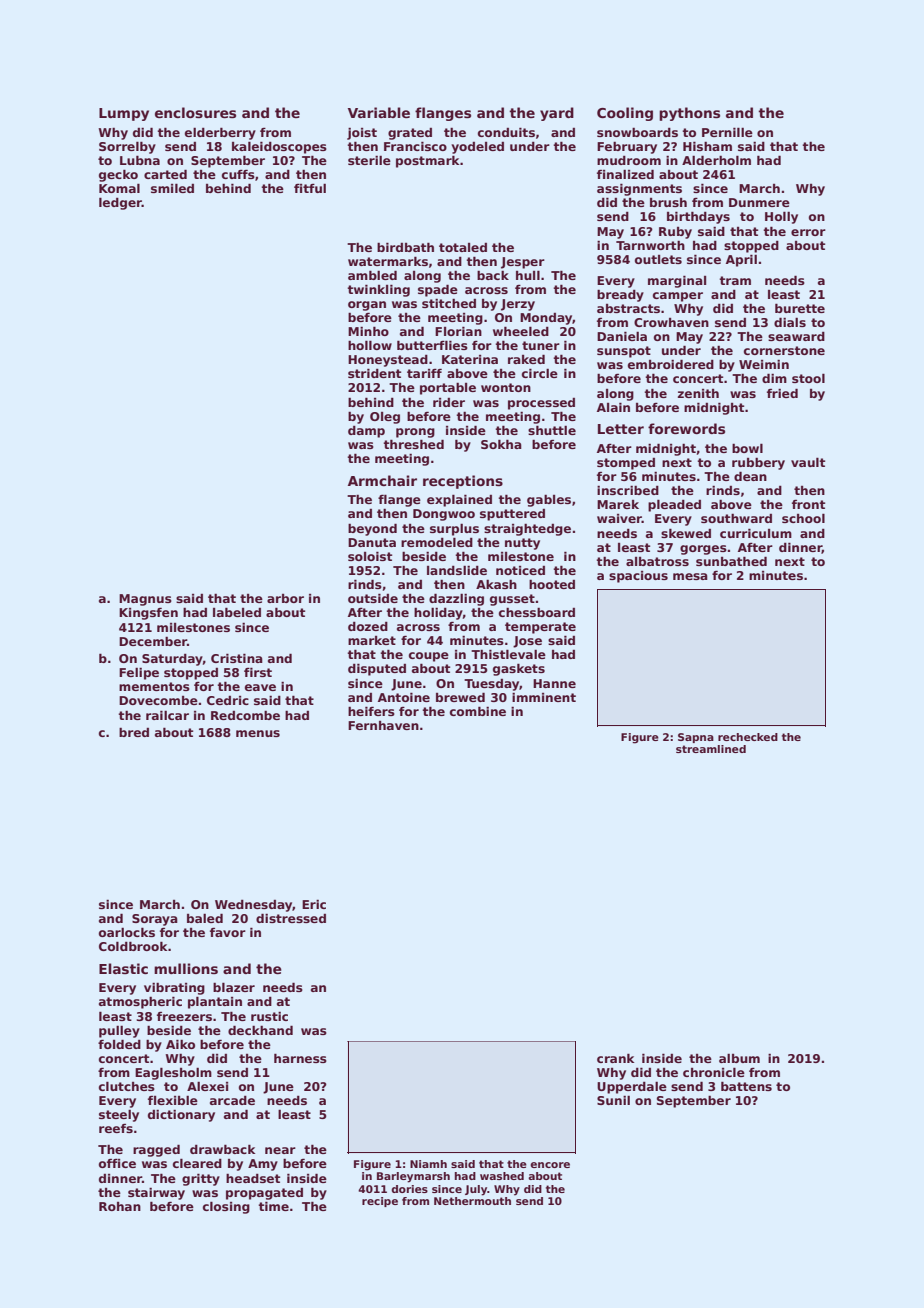  What do you see at coordinates (291, 918) in the image?
I see `distressed` at bounding box center [291, 918].
